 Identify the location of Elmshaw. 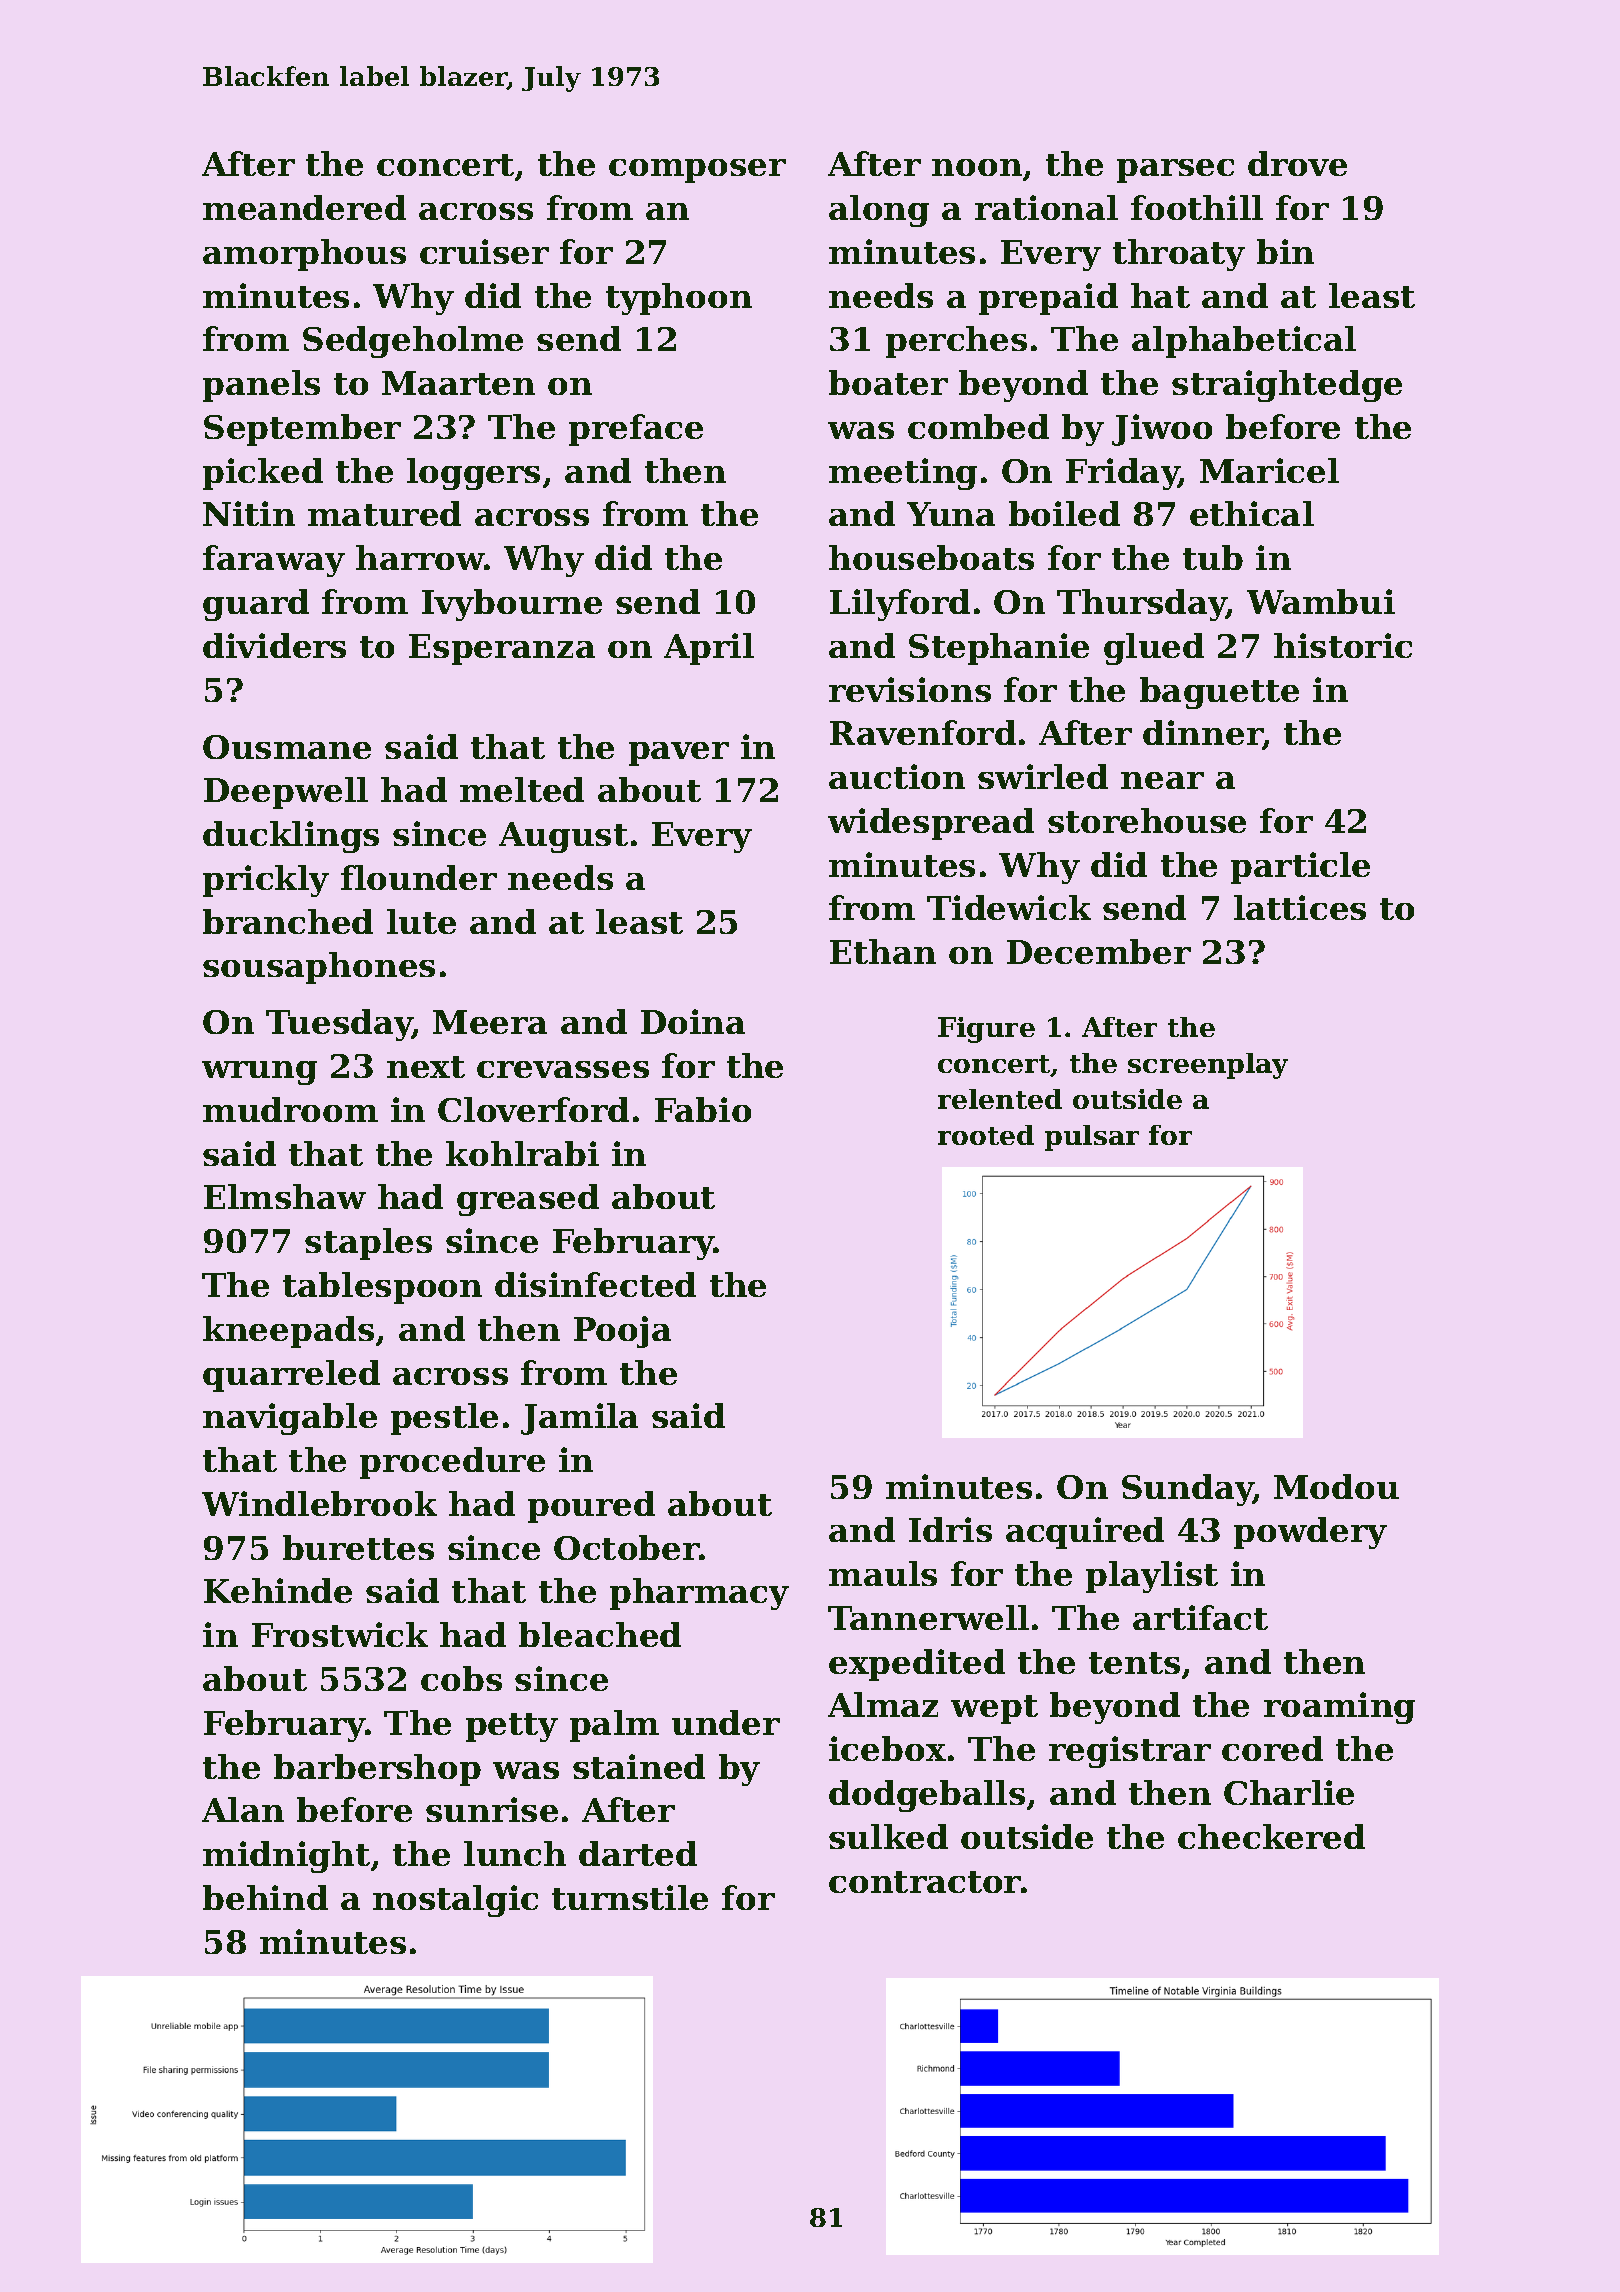
(285, 1196).
